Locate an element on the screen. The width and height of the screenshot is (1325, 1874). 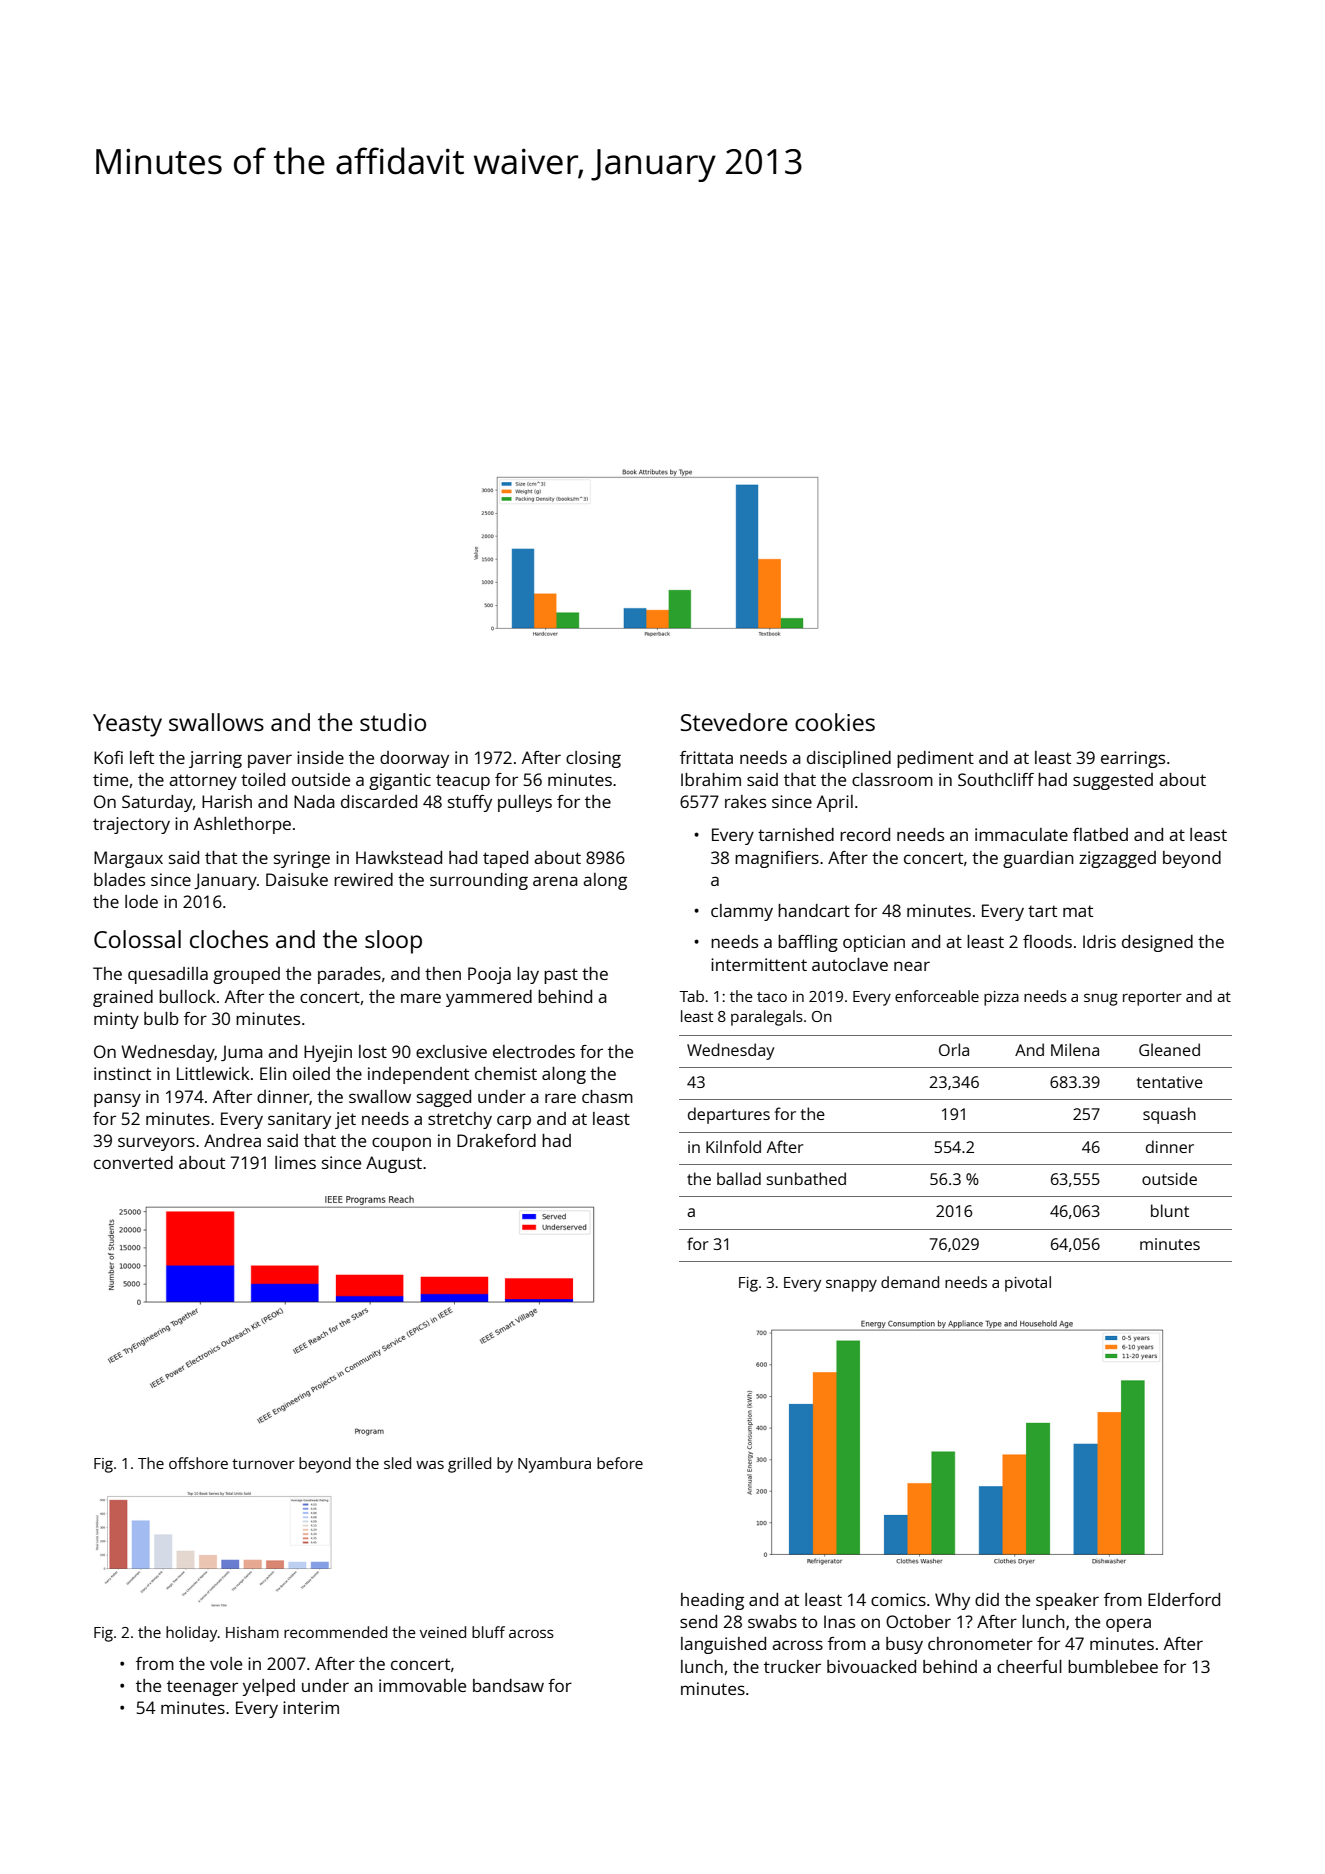
bluff is located at coordinates (488, 1632).
